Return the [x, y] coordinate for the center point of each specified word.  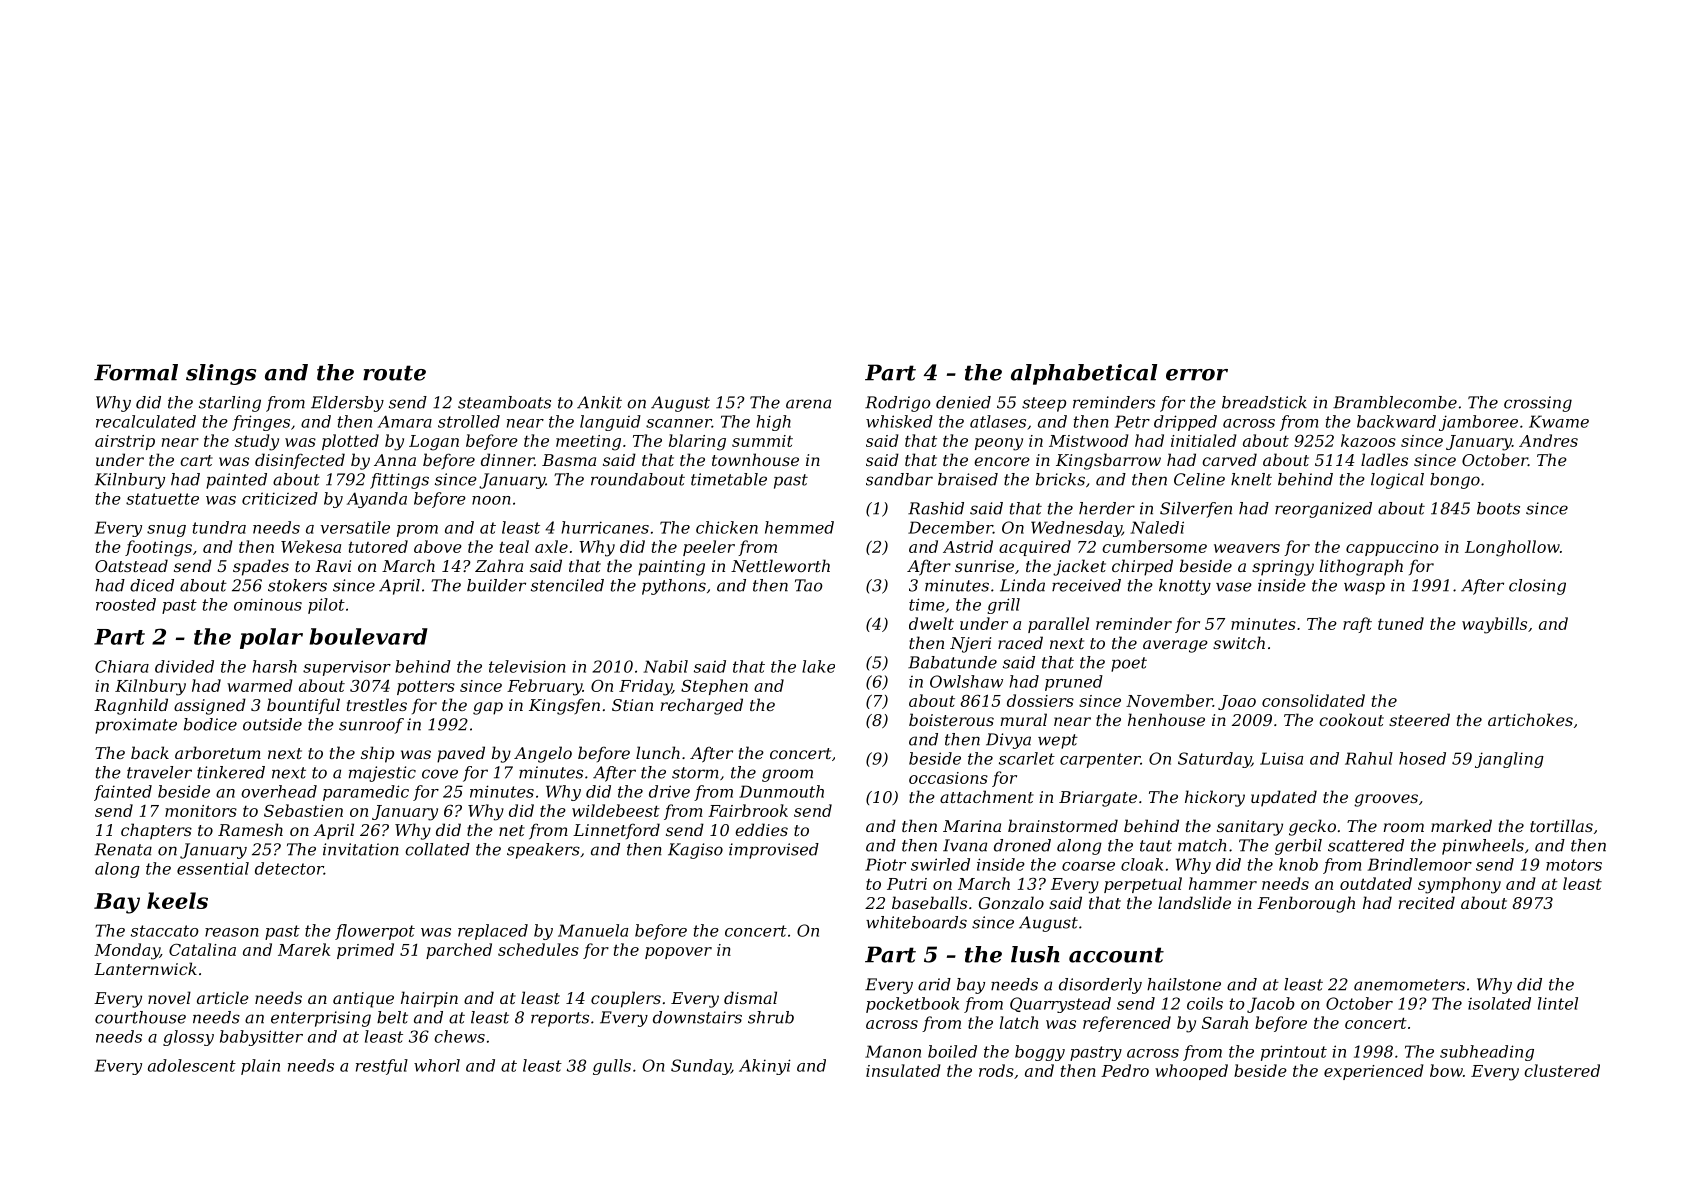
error [1197, 375]
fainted [123, 793]
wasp [1364, 588]
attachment [987, 796]
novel [169, 997]
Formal [136, 372]
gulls [612, 1067]
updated [1284, 798]
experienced [1374, 1072]
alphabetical [1084, 374]
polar [271, 638]
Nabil [665, 666]
